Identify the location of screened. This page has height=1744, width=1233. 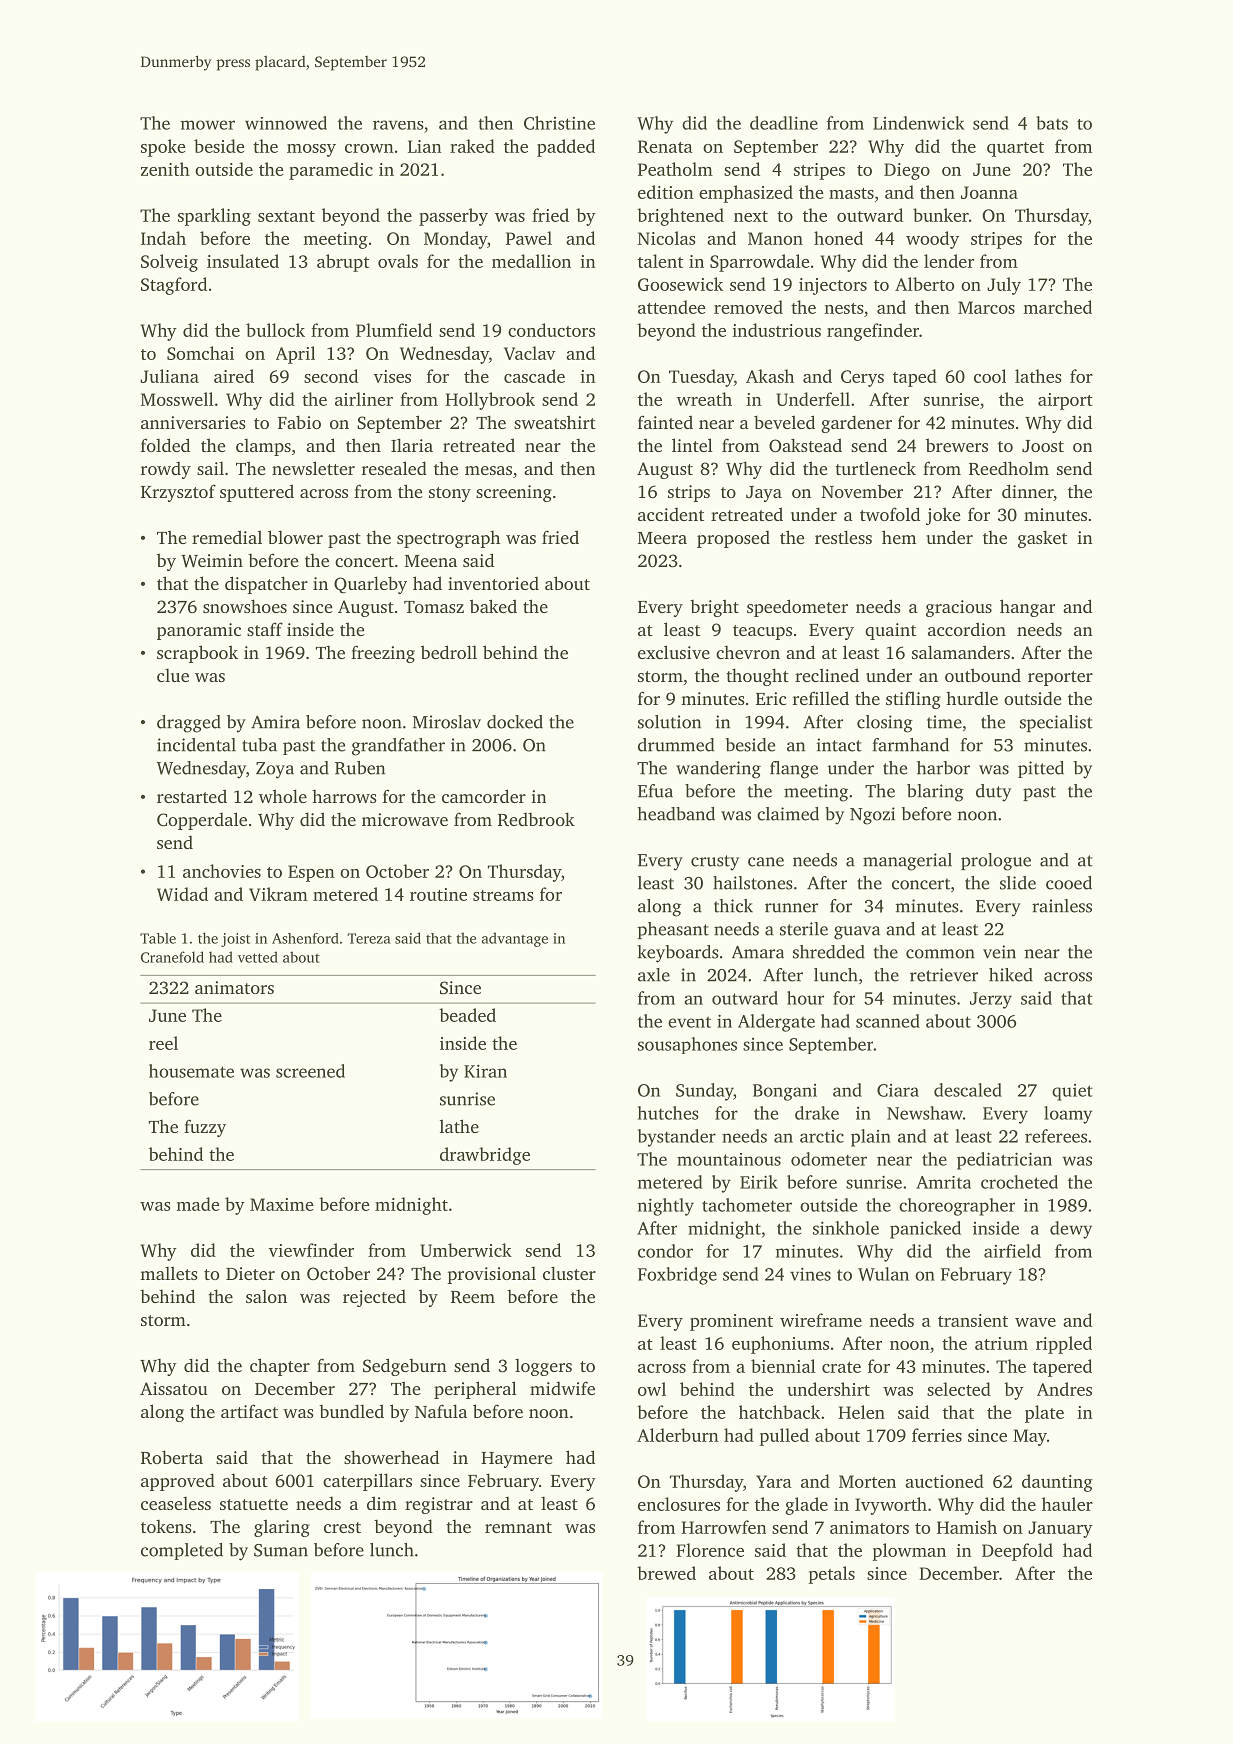
(310, 1071).
